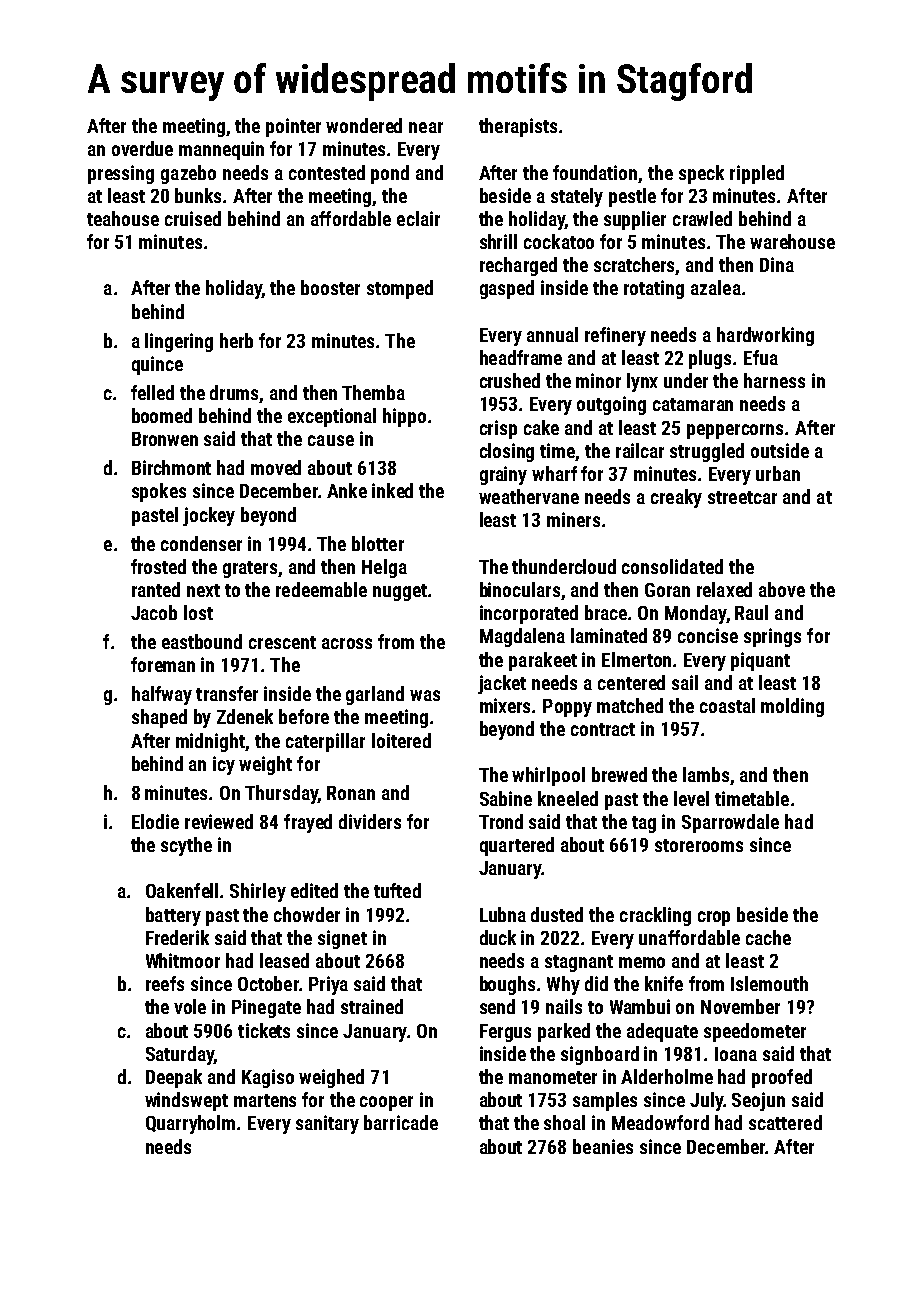  What do you see at coordinates (190, 1124) in the screenshot?
I see `Quarryholm` at bounding box center [190, 1124].
